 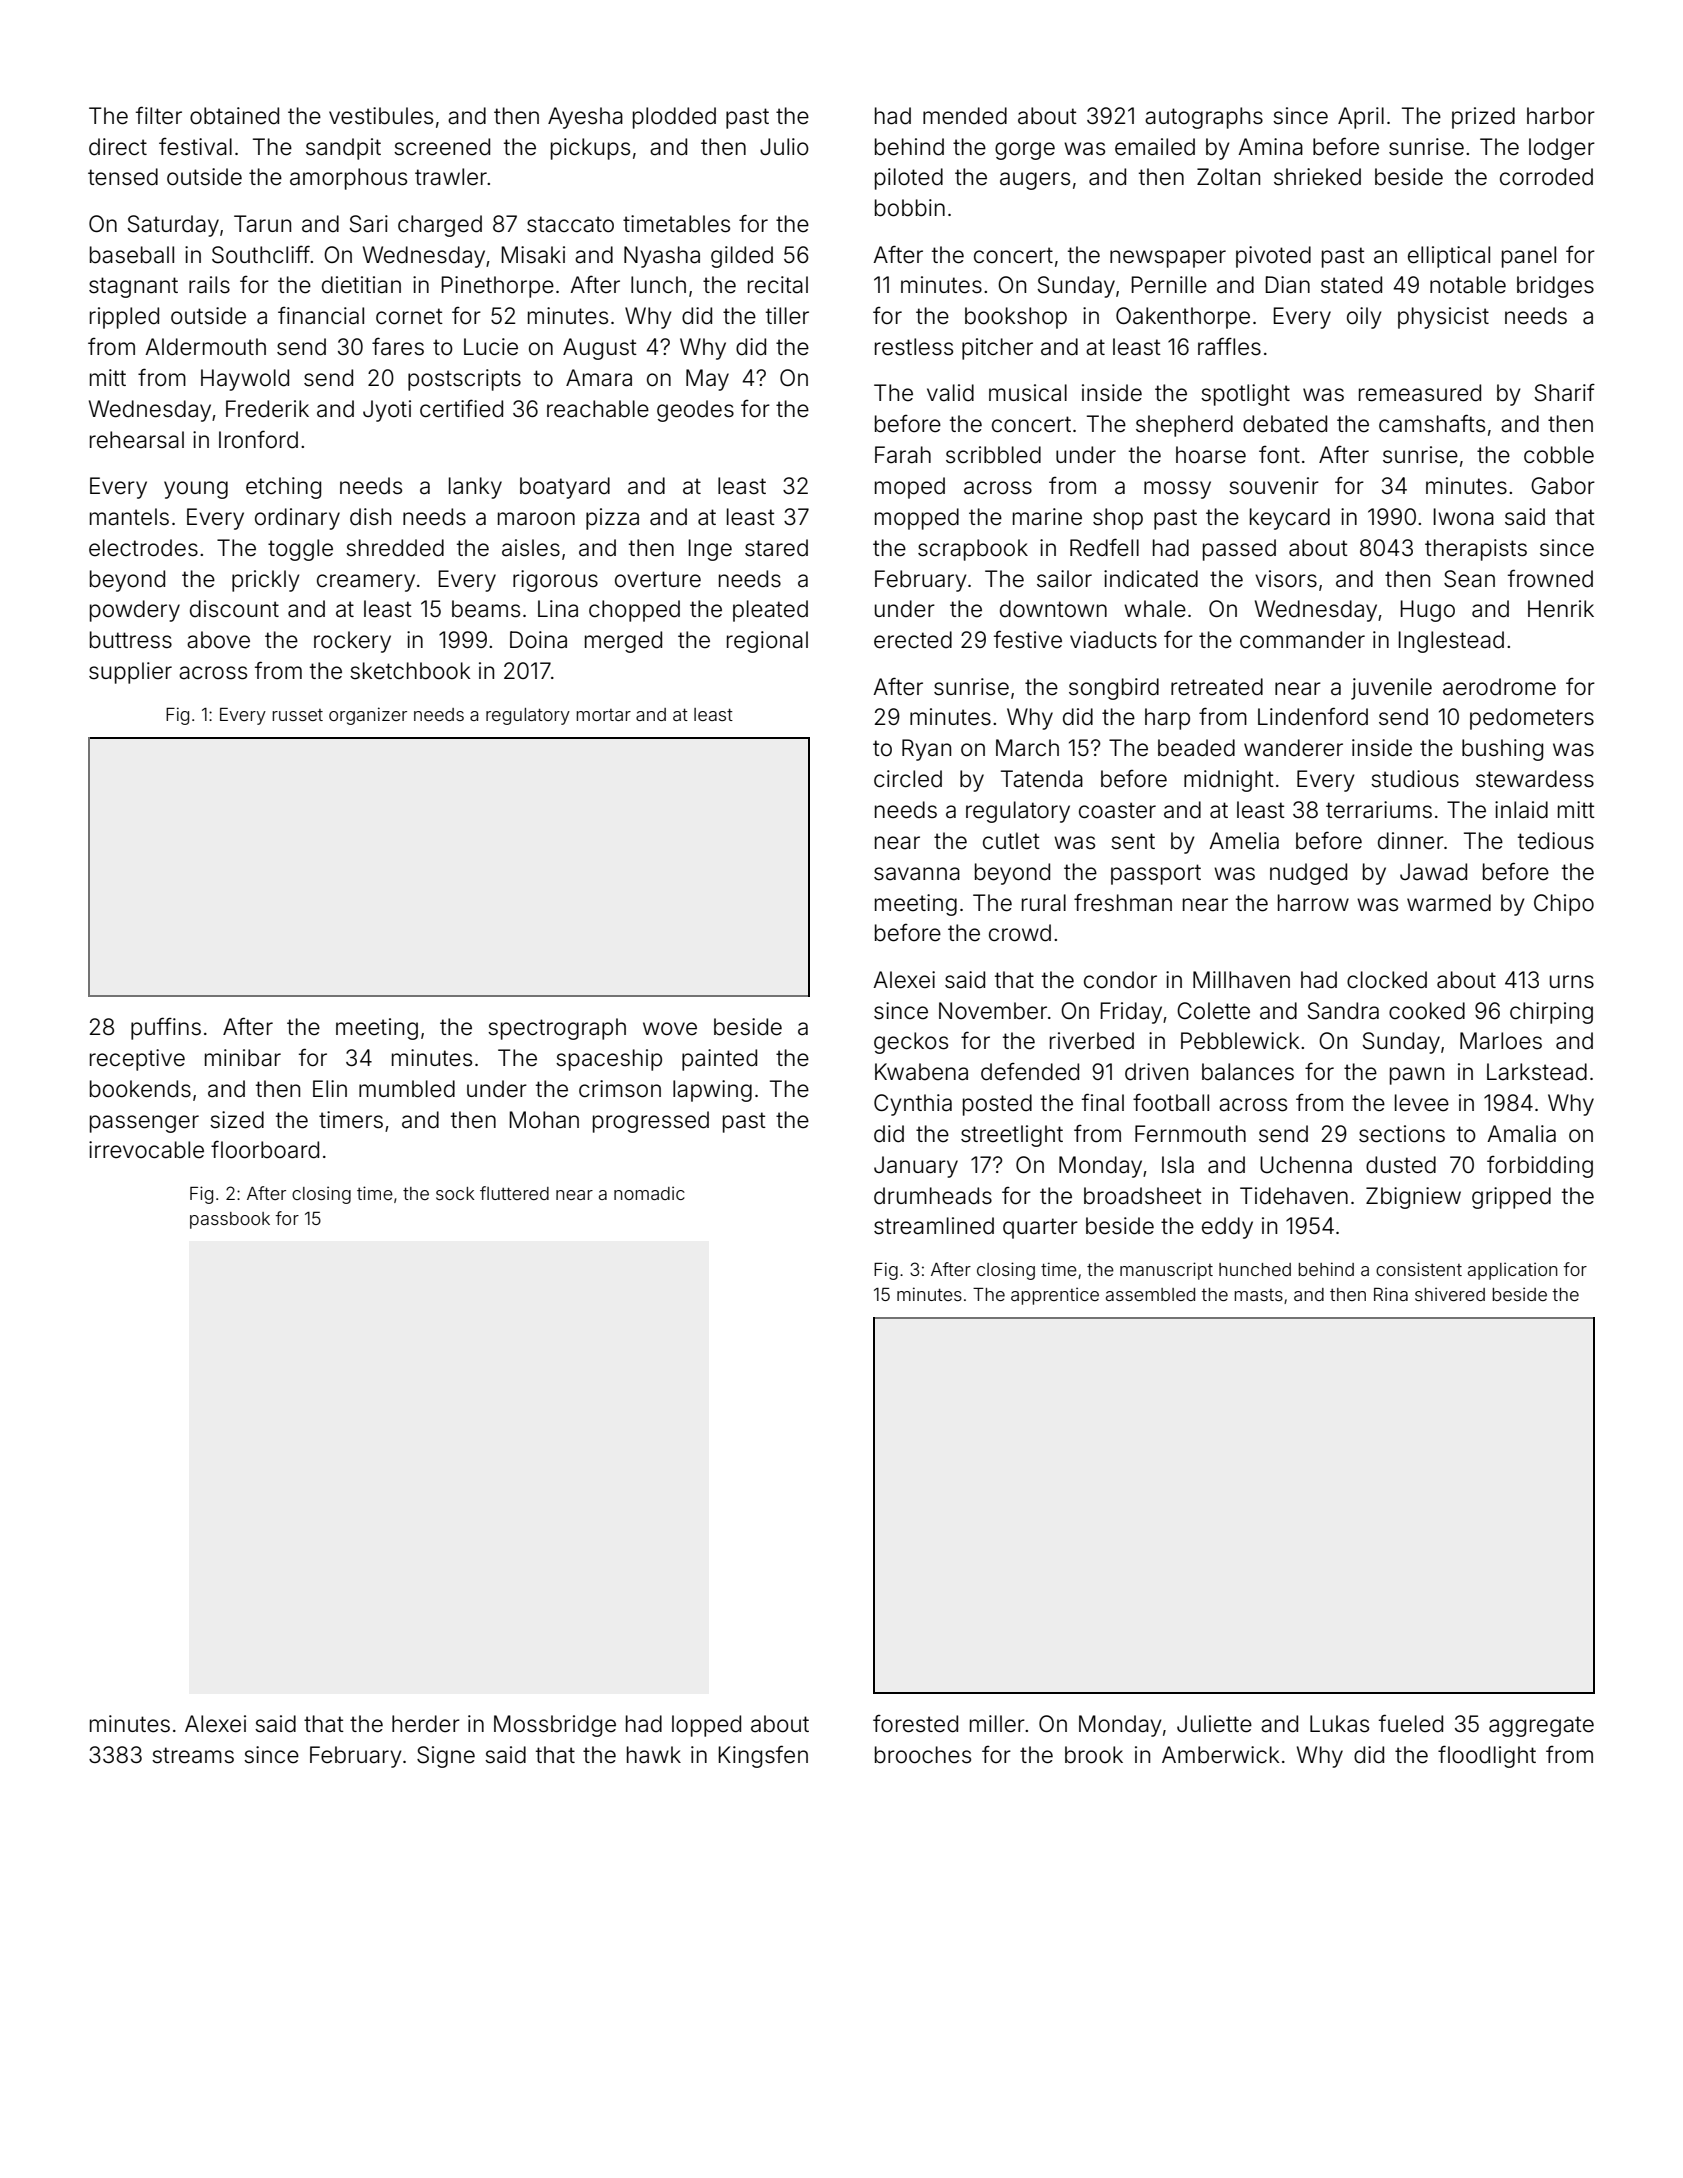 I want to click on shrieked, so click(x=1317, y=177).
